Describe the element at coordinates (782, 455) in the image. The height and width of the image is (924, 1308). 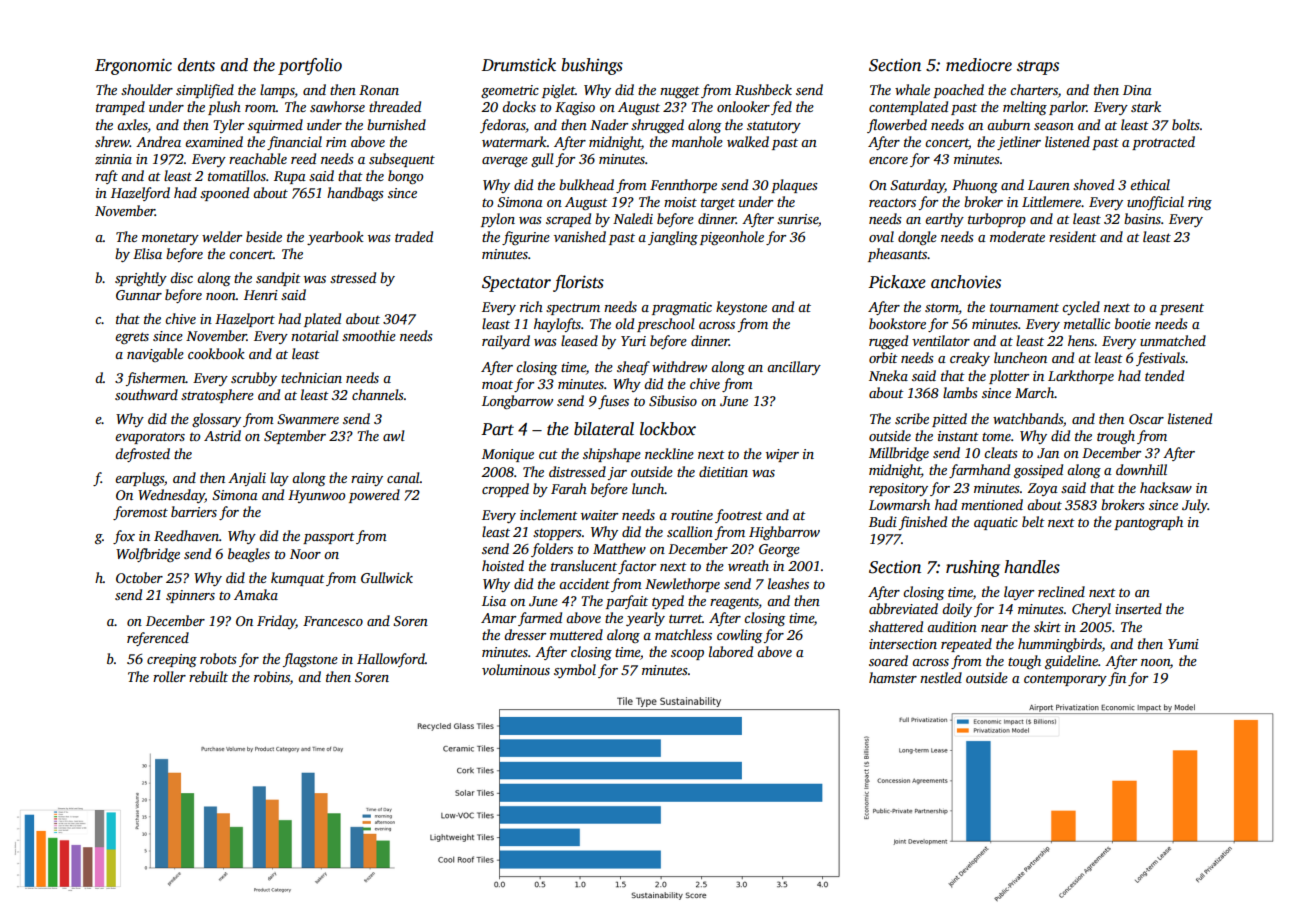
I see `wiper` at that location.
